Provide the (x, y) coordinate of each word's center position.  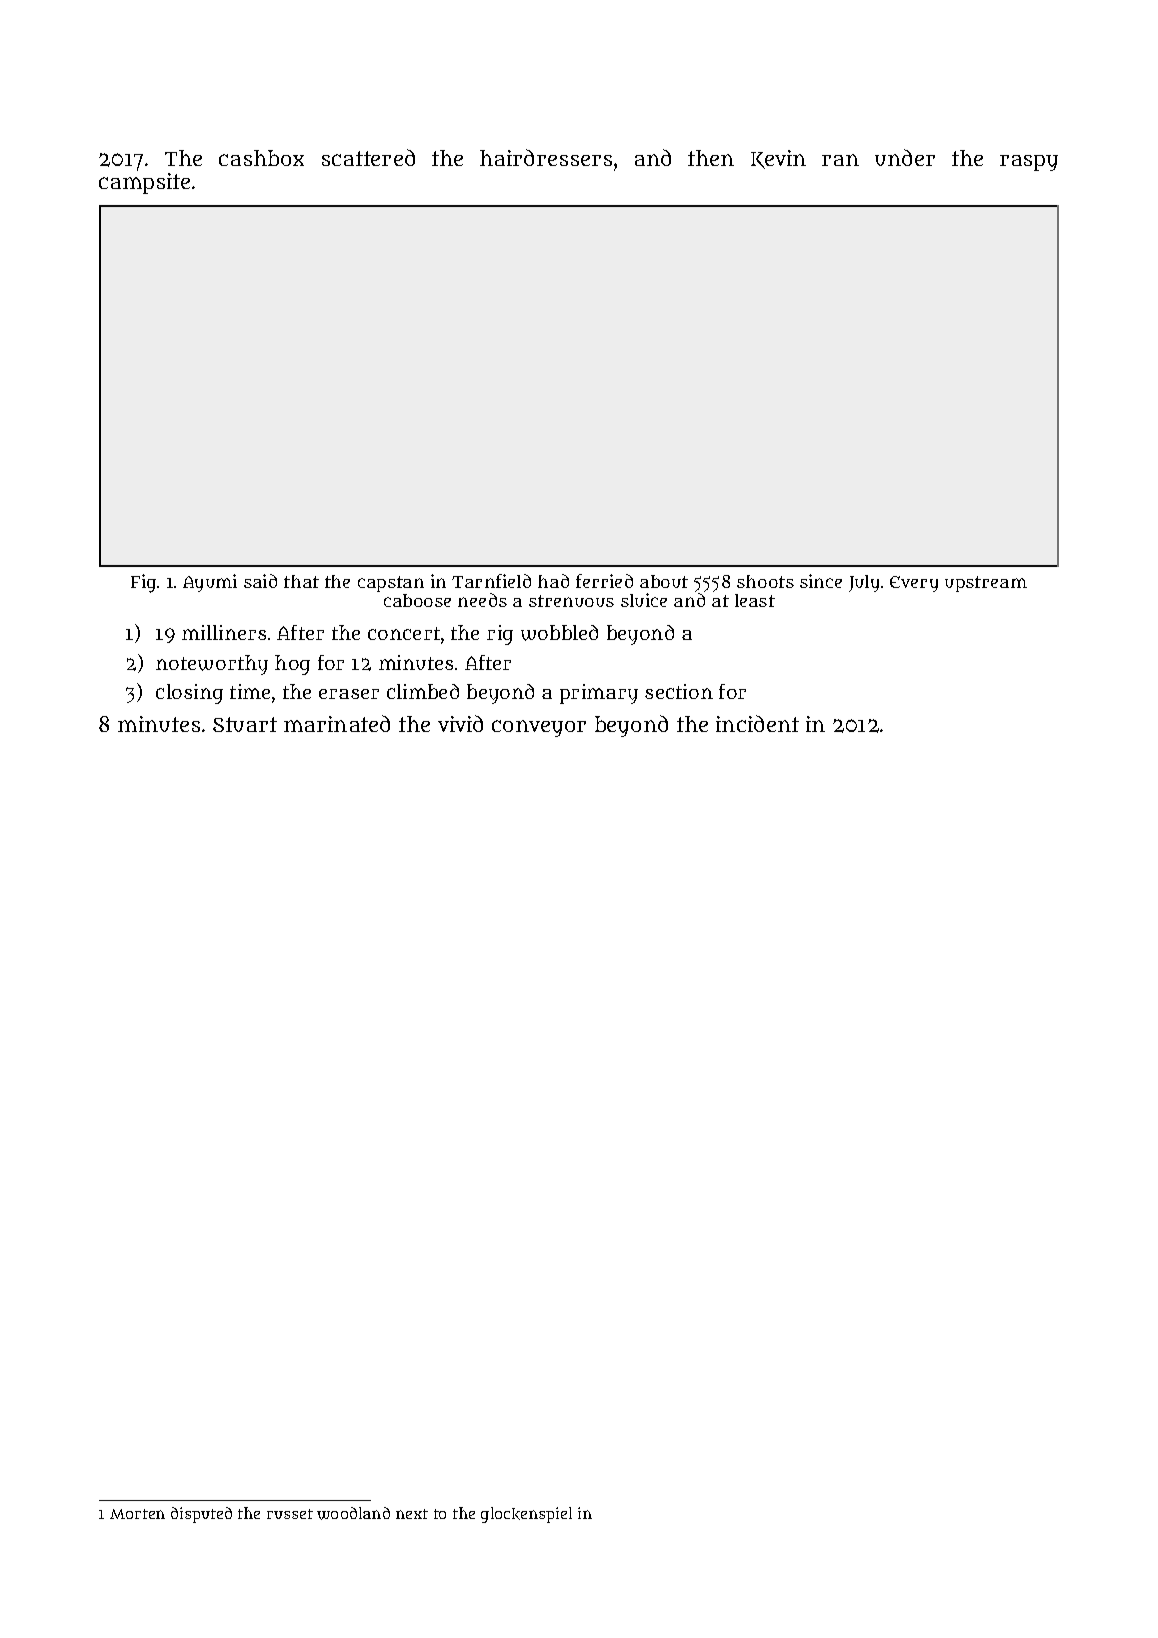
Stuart (245, 724)
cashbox (261, 158)
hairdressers (546, 157)
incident (757, 723)
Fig (143, 583)
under (905, 157)
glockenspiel (526, 1515)
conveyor (539, 728)
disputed (201, 1515)
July (864, 583)
